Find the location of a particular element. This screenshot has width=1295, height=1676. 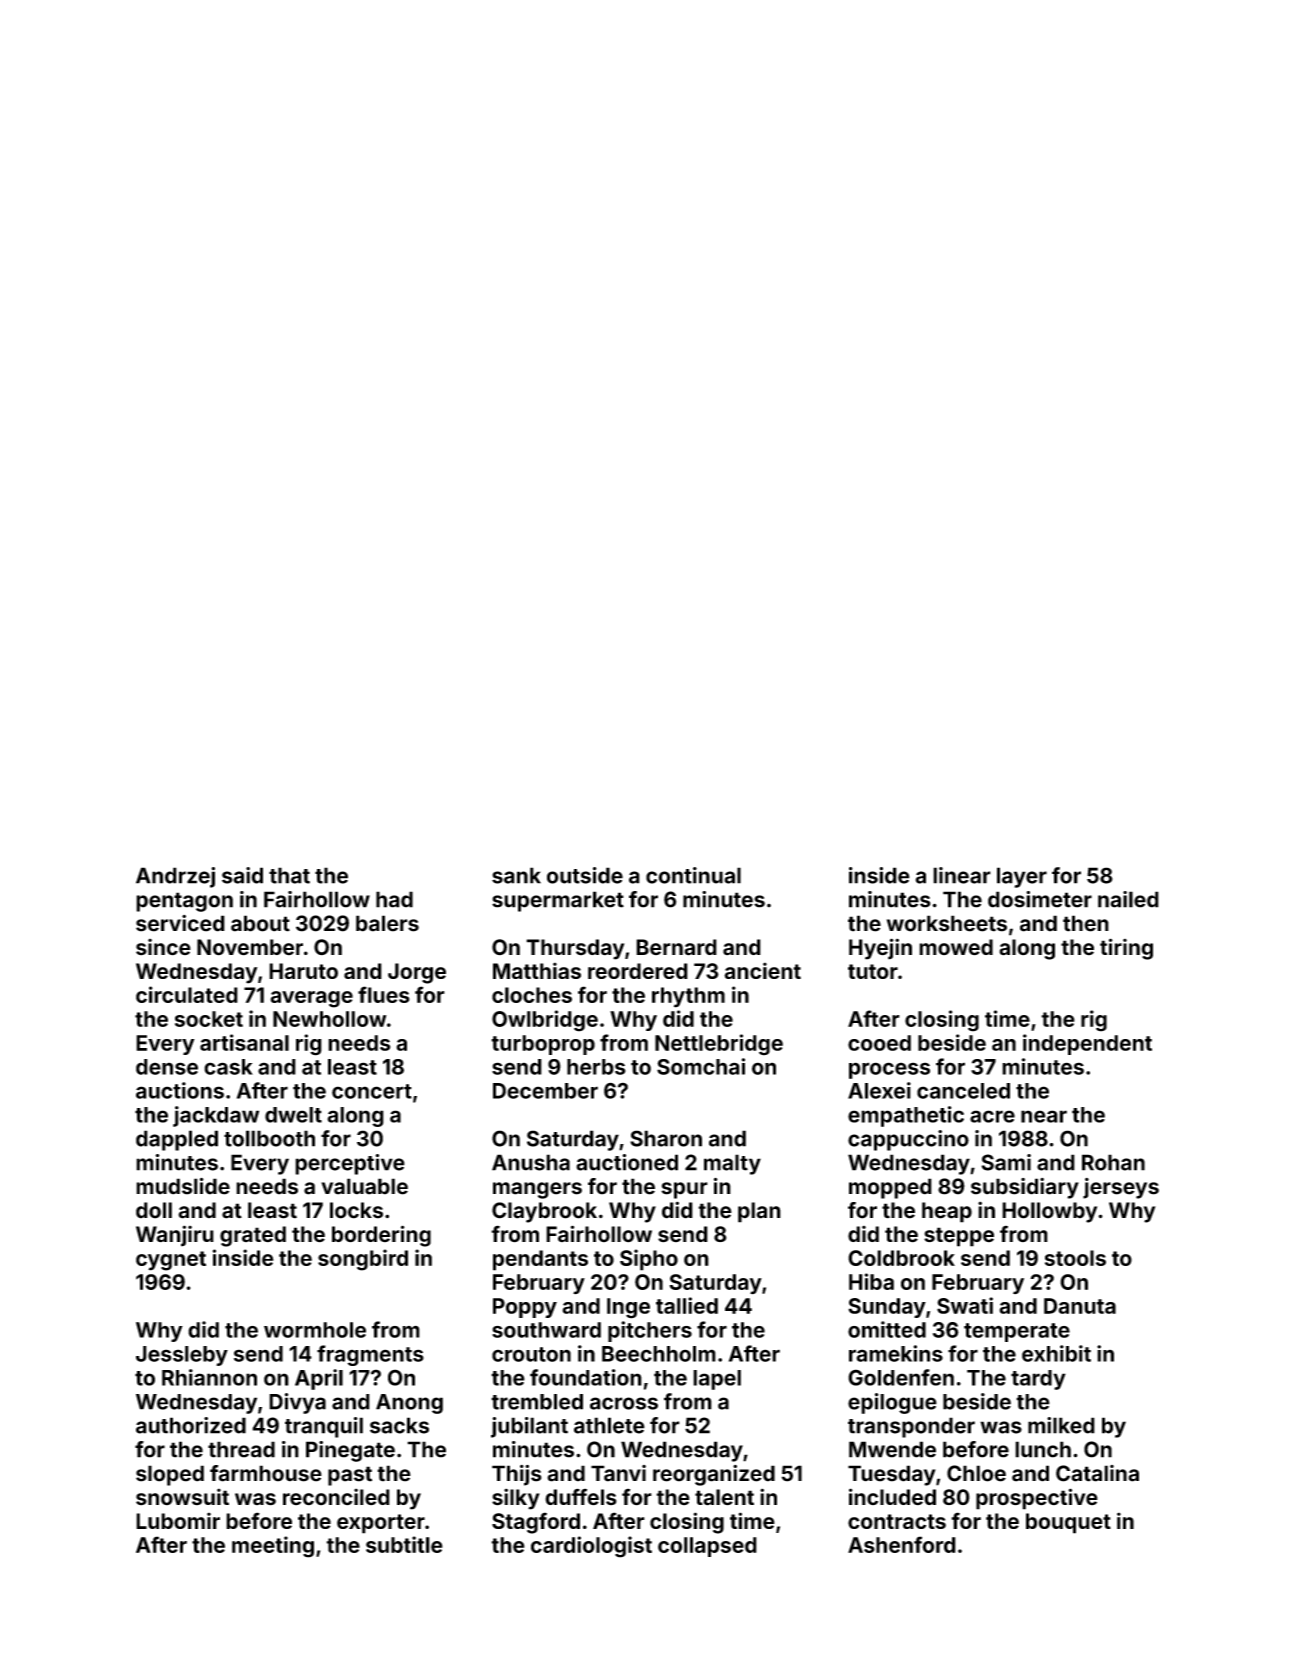

fragments is located at coordinates (370, 1355).
